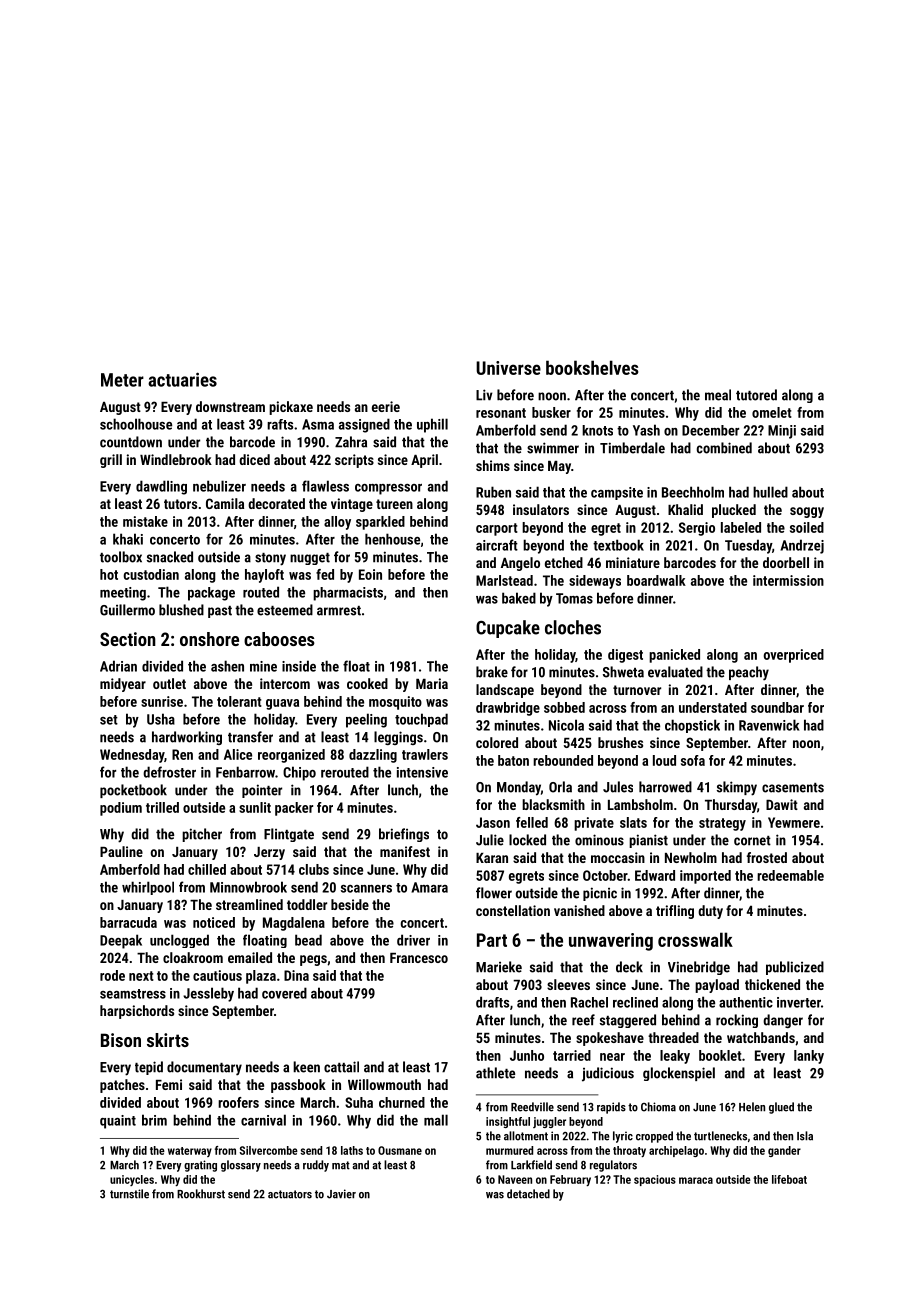  What do you see at coordinates (696, 1180) in the document?
I see `maraca` at bounding box center [696, 1180].
